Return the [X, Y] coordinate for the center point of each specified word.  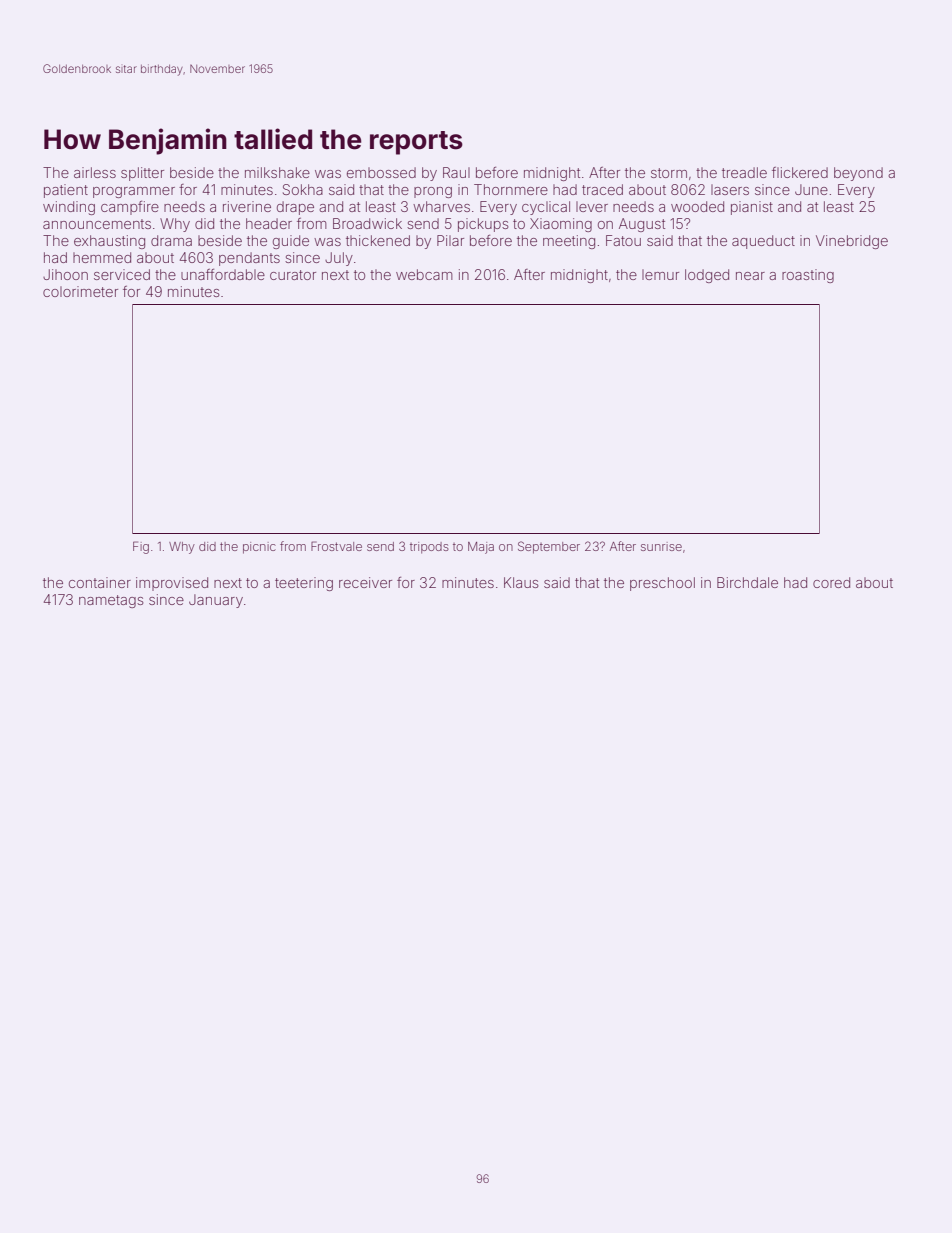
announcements [97, 224]
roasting [808, 276]
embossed [381, 172]
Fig [141, 547]
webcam [424, 274]
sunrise [661, 546]
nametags [111, 601]
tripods [429, 548]
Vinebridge [852, 242]
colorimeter [80, 291]
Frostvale [336, 546]
